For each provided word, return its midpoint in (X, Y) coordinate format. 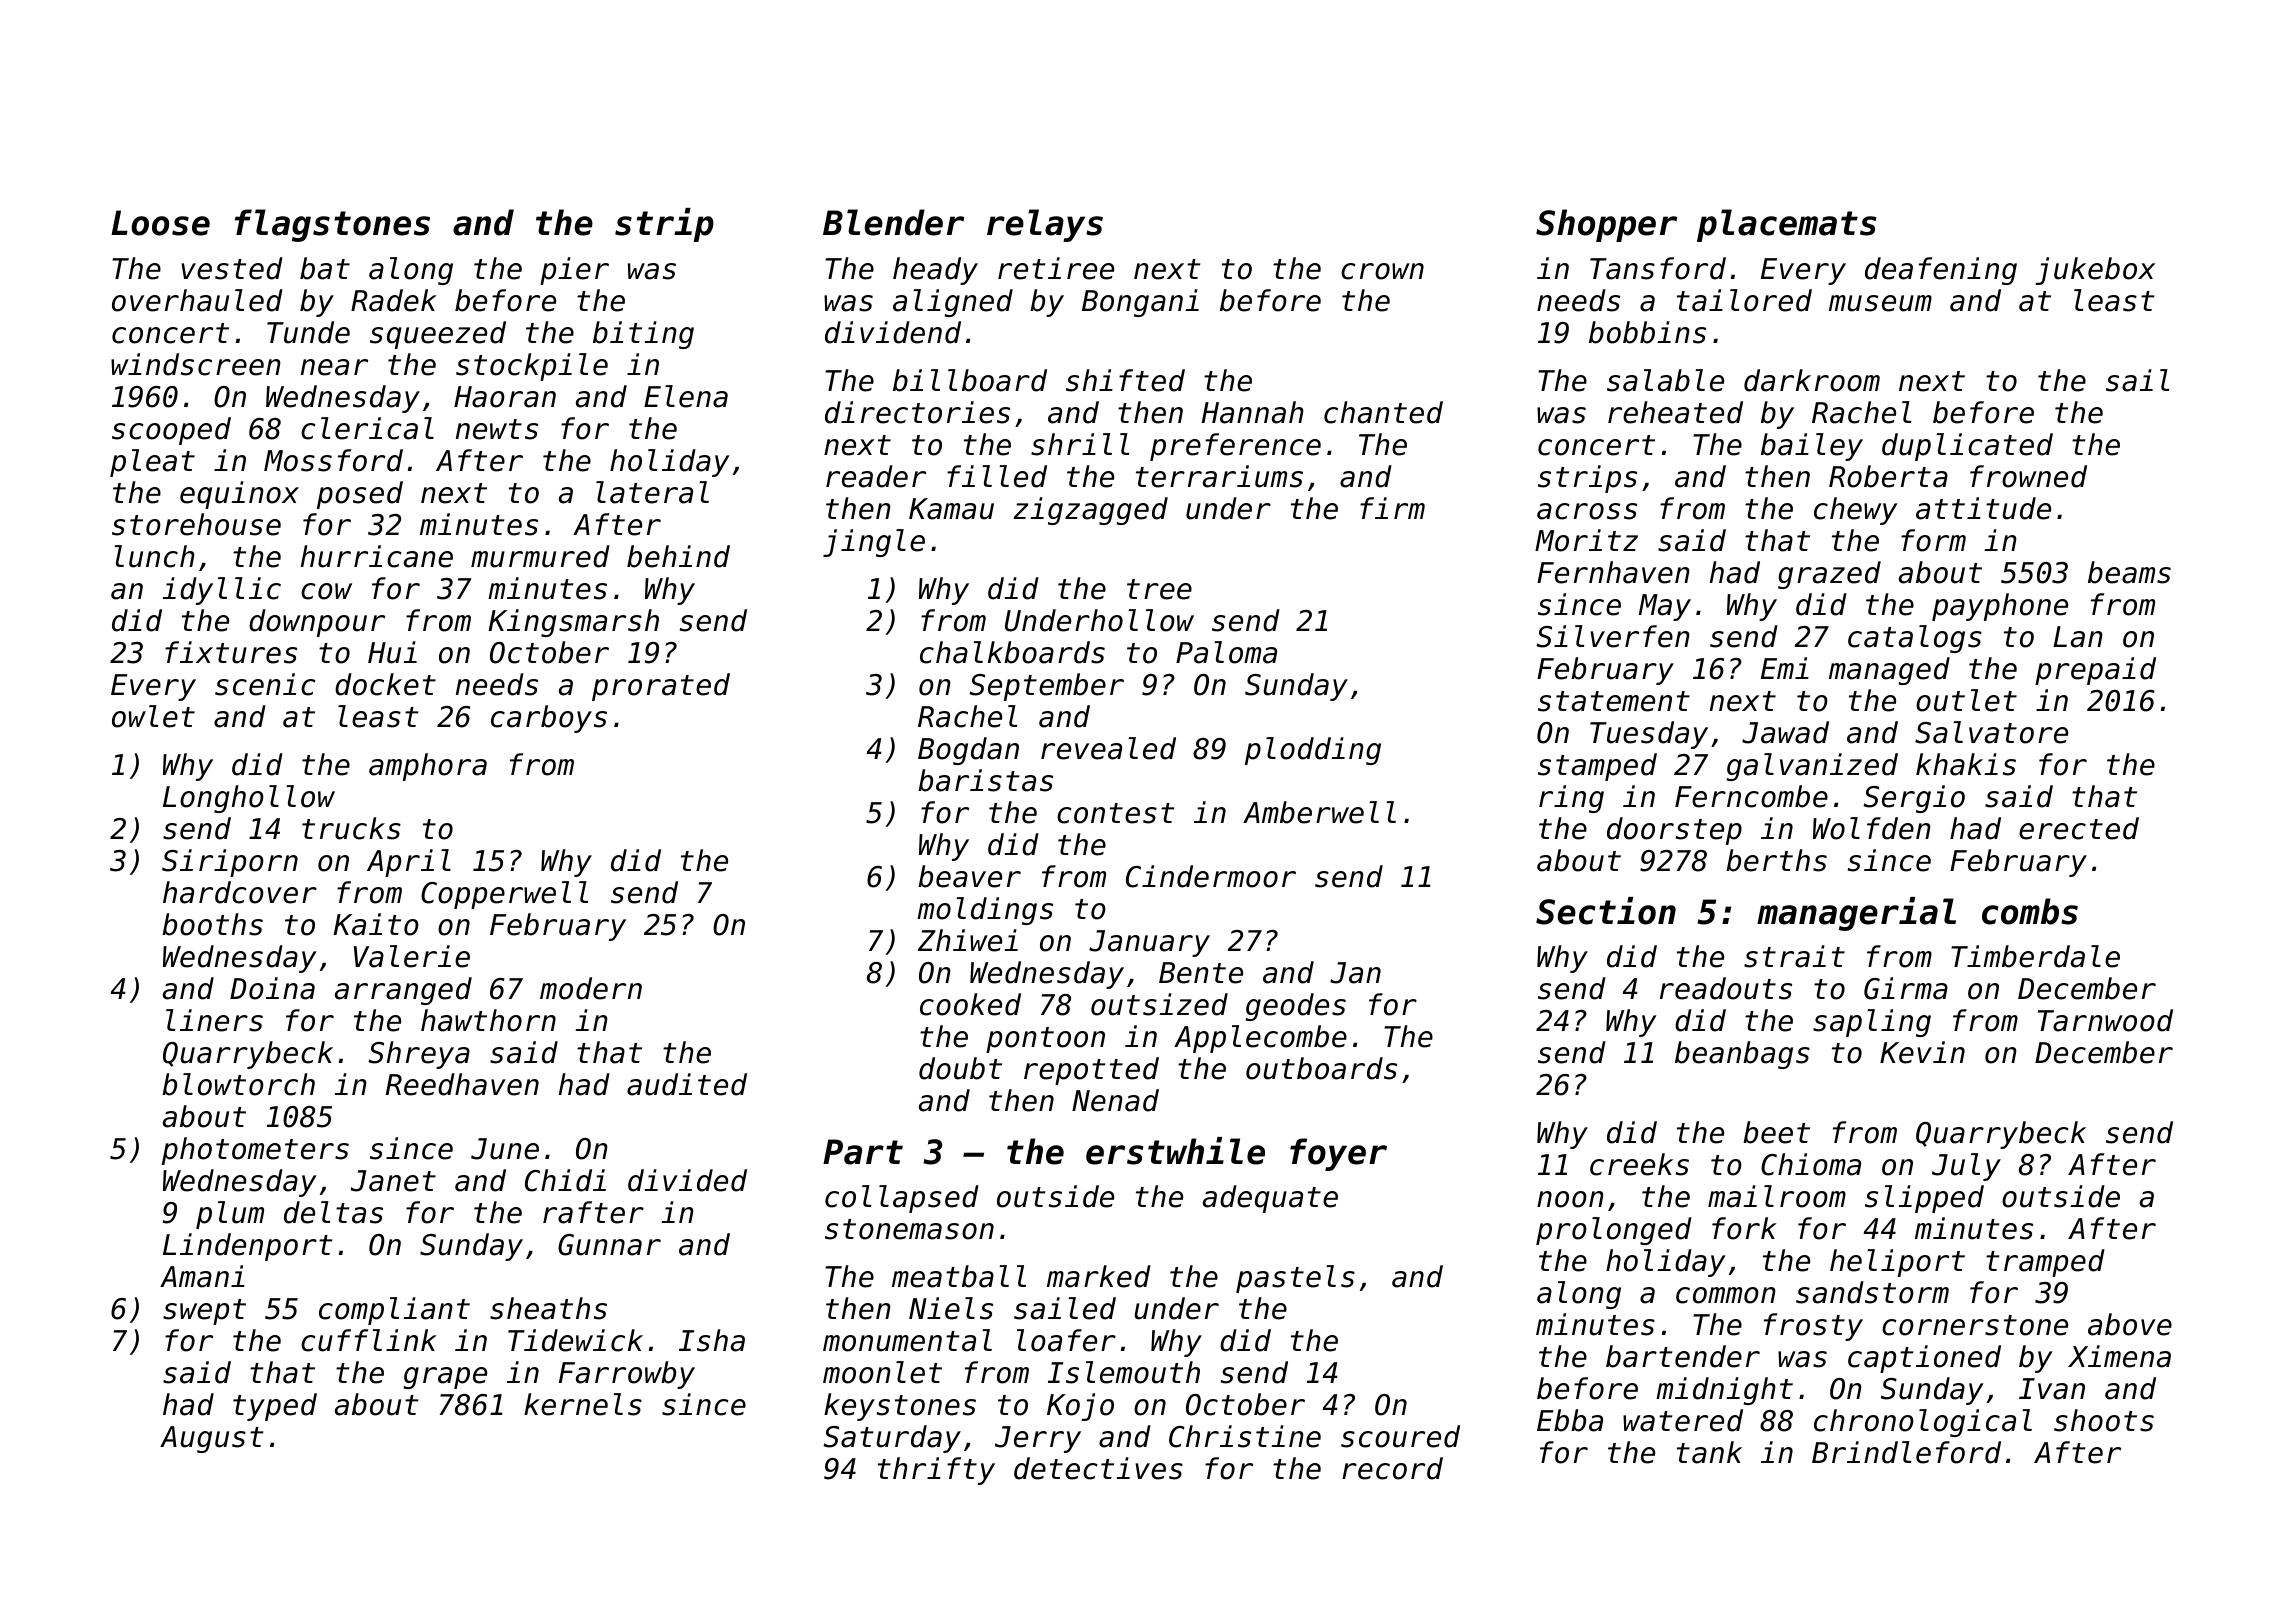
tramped (2045, 1263)
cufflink (369, 1340)
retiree (1056, 268)
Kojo (1080, 1407)
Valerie (412, 956)
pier (574, 271)
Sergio (1914, 799)
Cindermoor (1211, 876)
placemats (1786, 225)
